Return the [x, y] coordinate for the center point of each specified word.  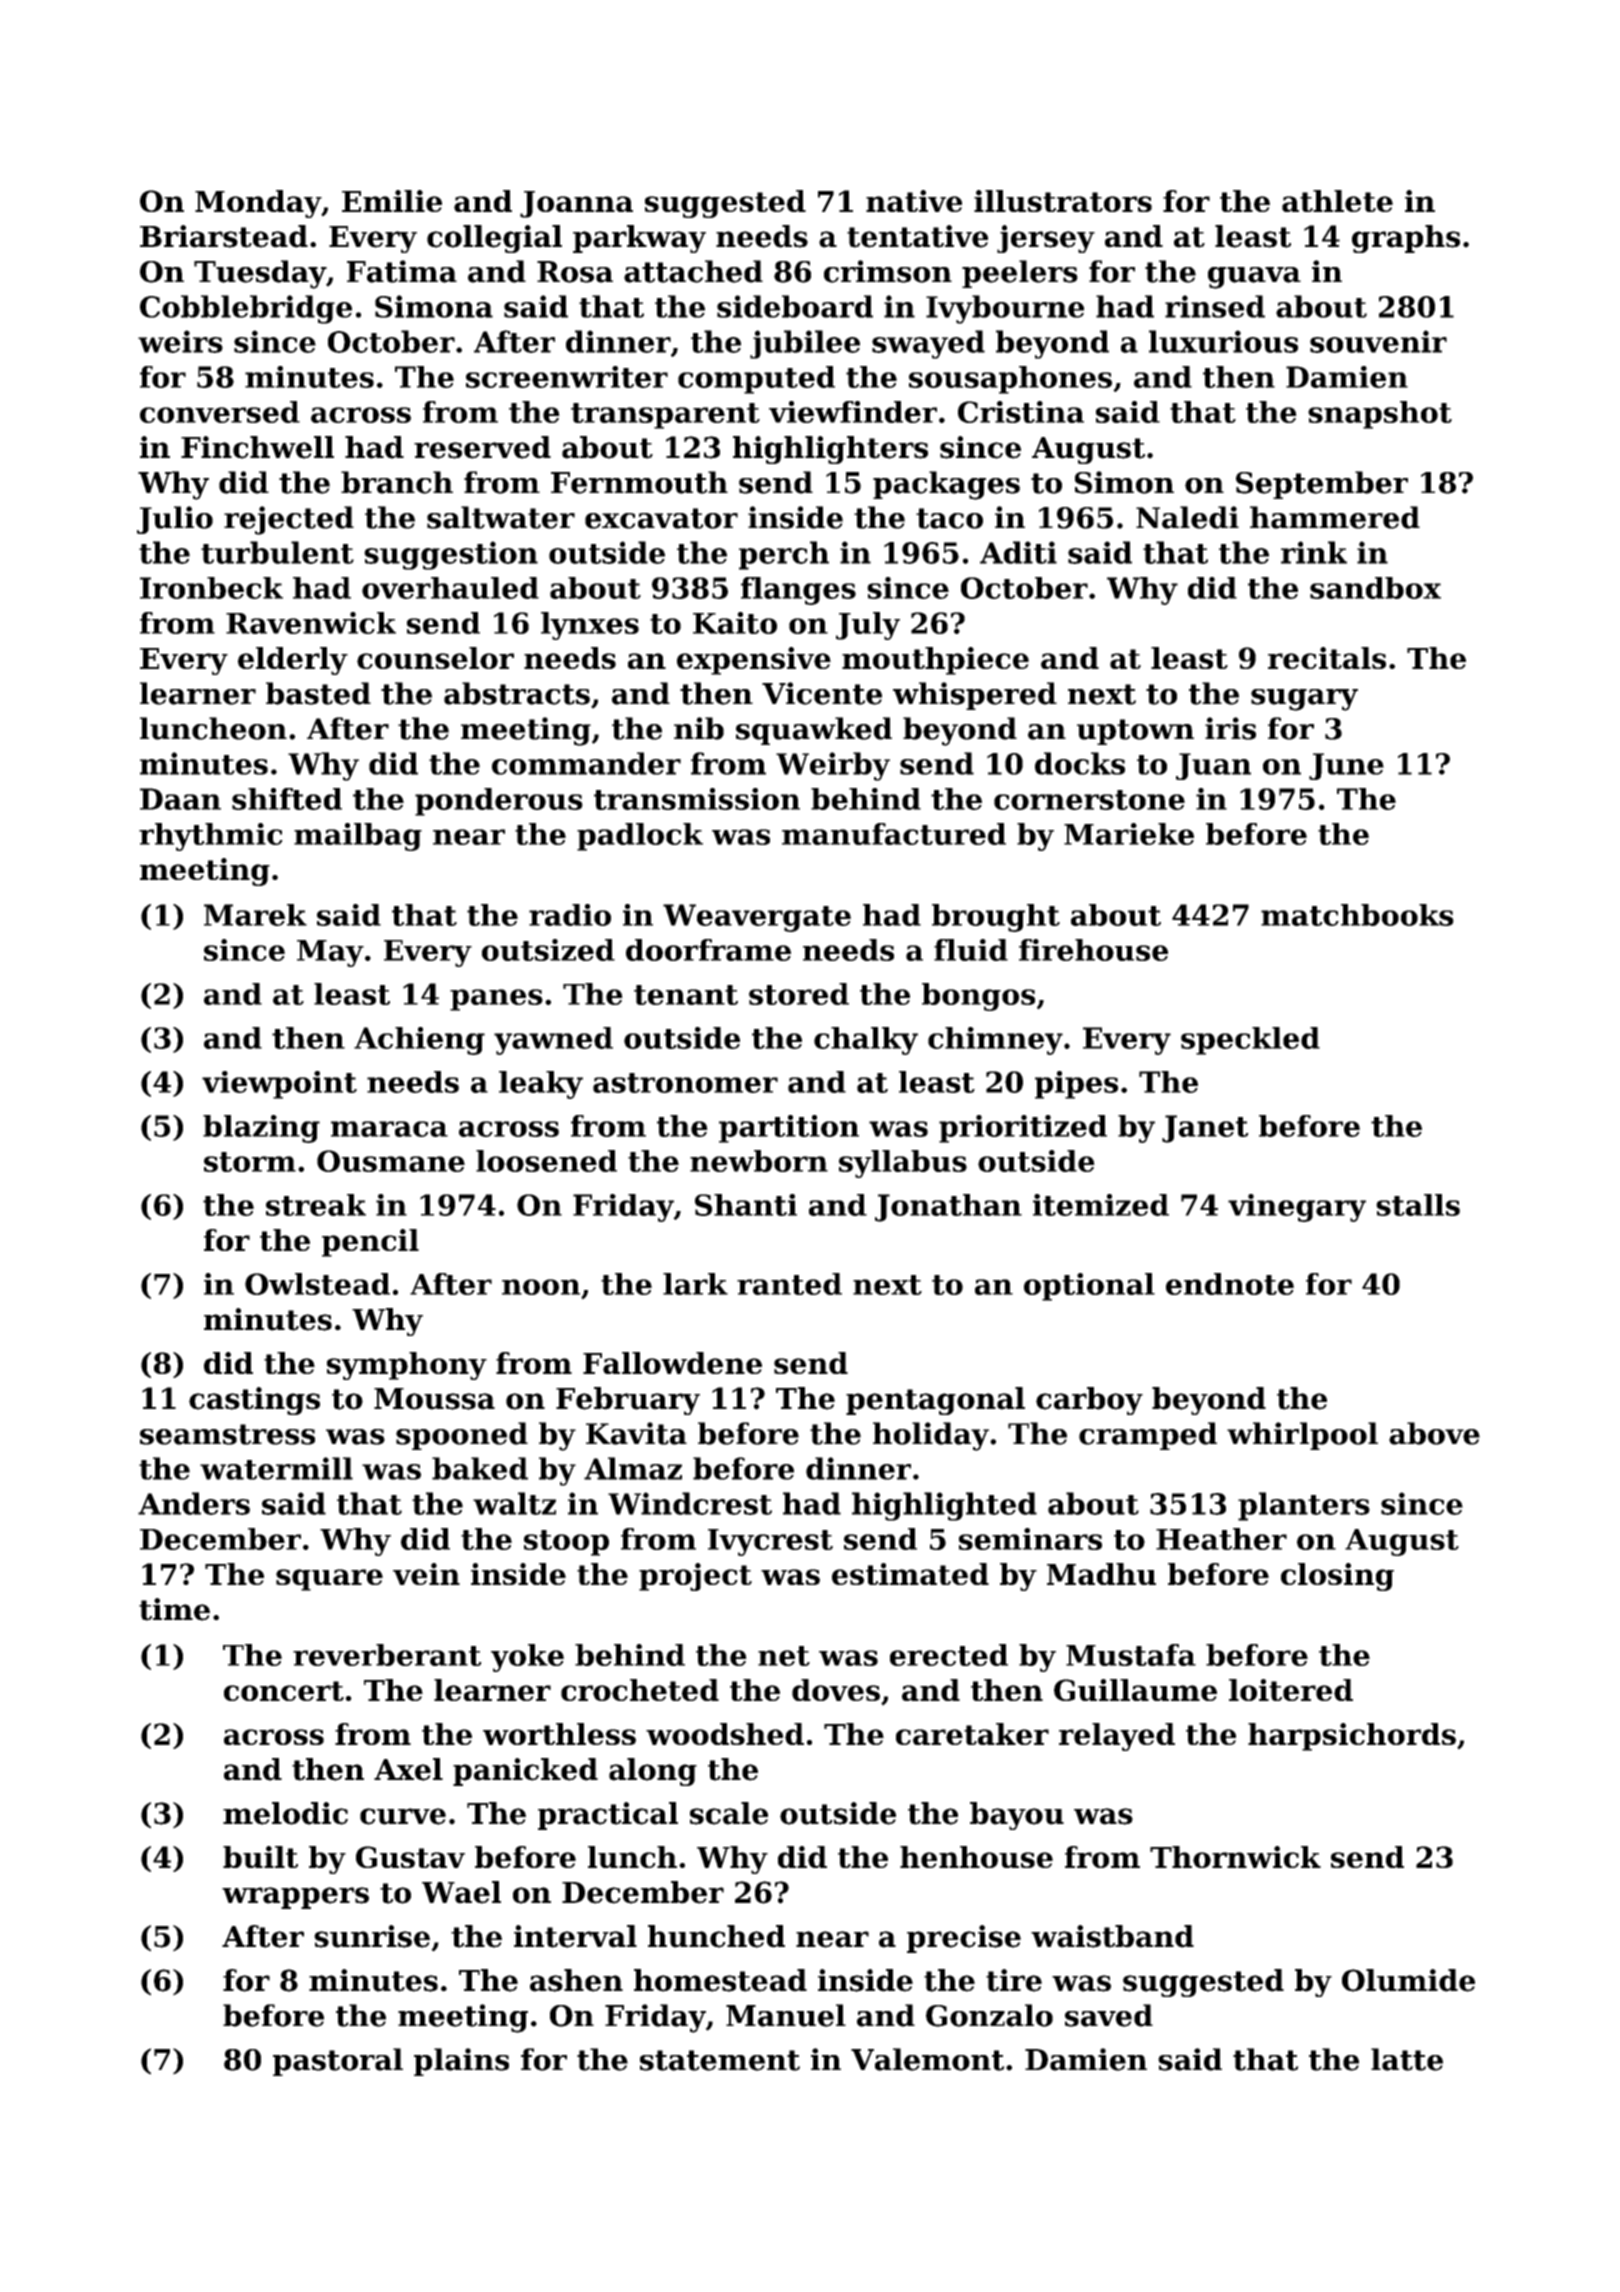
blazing [261, 1129]
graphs [1406, 239]
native [914, 201]
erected [949, 1655]
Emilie [392, 201]
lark [695, 1284]
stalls [1418, 1205]
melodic [285, 1813]
